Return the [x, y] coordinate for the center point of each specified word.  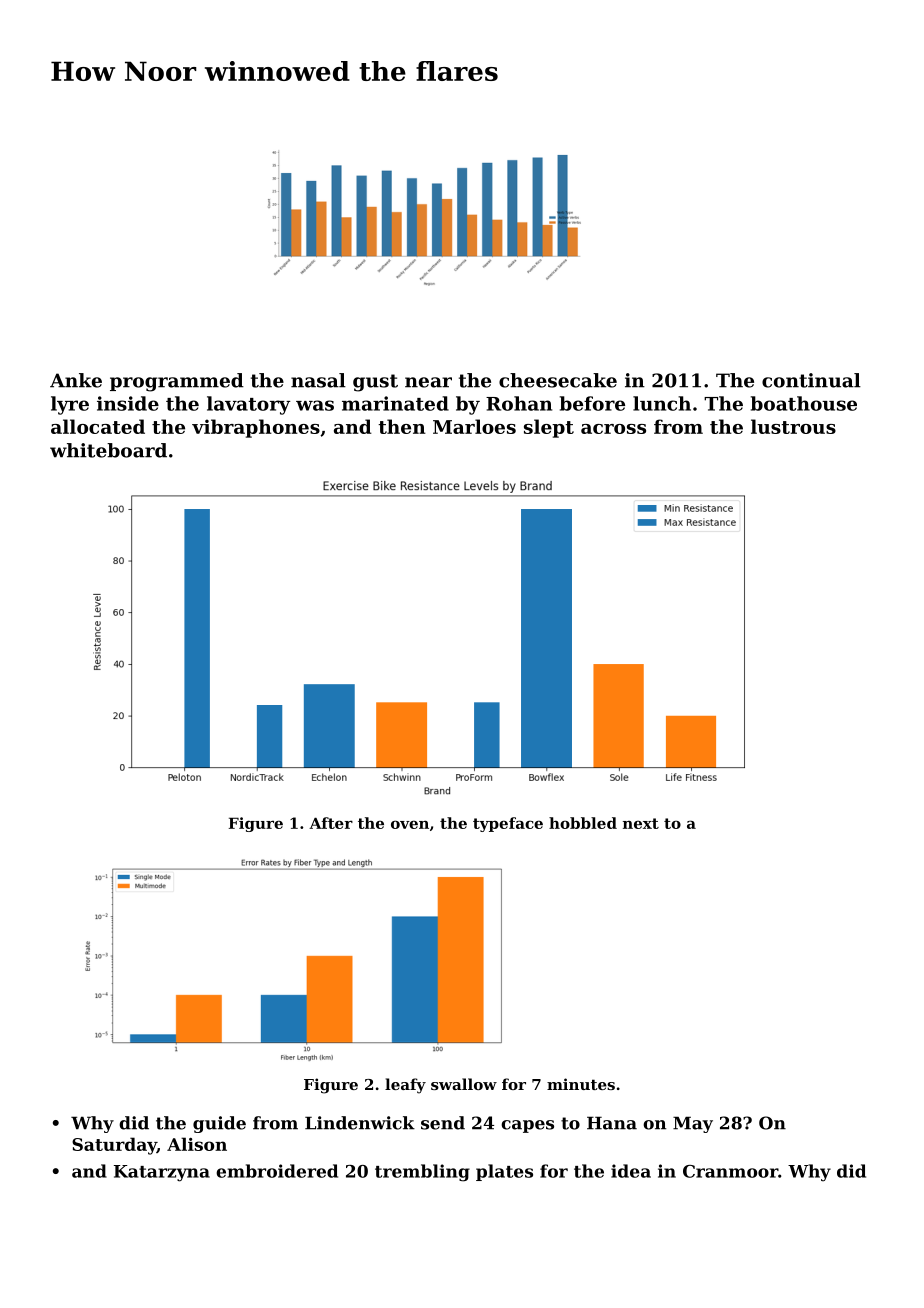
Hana [612, 1123]
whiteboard [108, 450]
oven [410, 824]
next [641, 823]
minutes [581, 1084]
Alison [197, 1144]
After [331, 823]
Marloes [474, 426]
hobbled [583, 823]
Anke [76, 380]
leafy [405, 1086]
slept [549, 428]
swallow [464, 1084]
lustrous [793, 426]
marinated [395, 403]
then [402, 426]
